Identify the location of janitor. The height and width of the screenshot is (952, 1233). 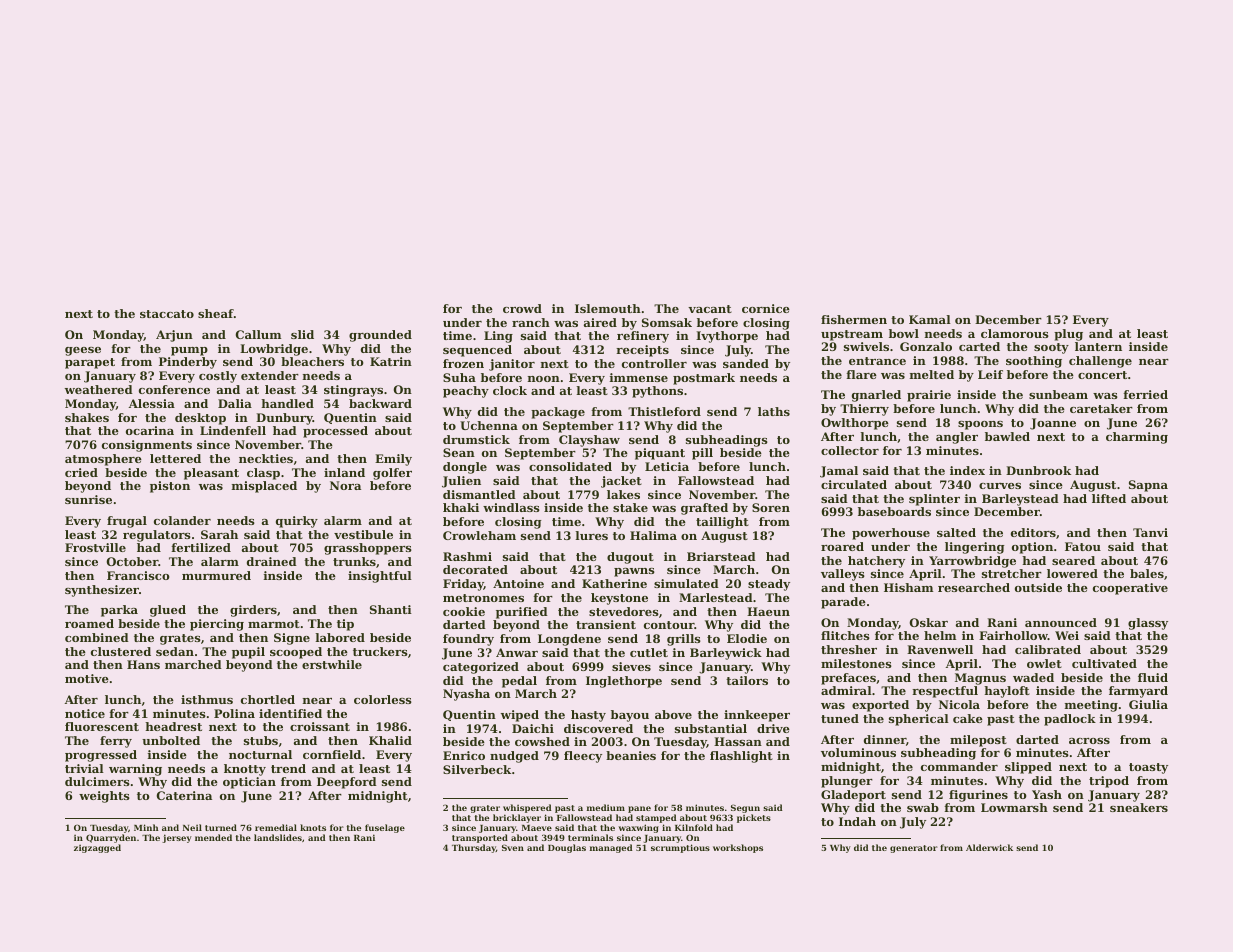
(512, 365).
